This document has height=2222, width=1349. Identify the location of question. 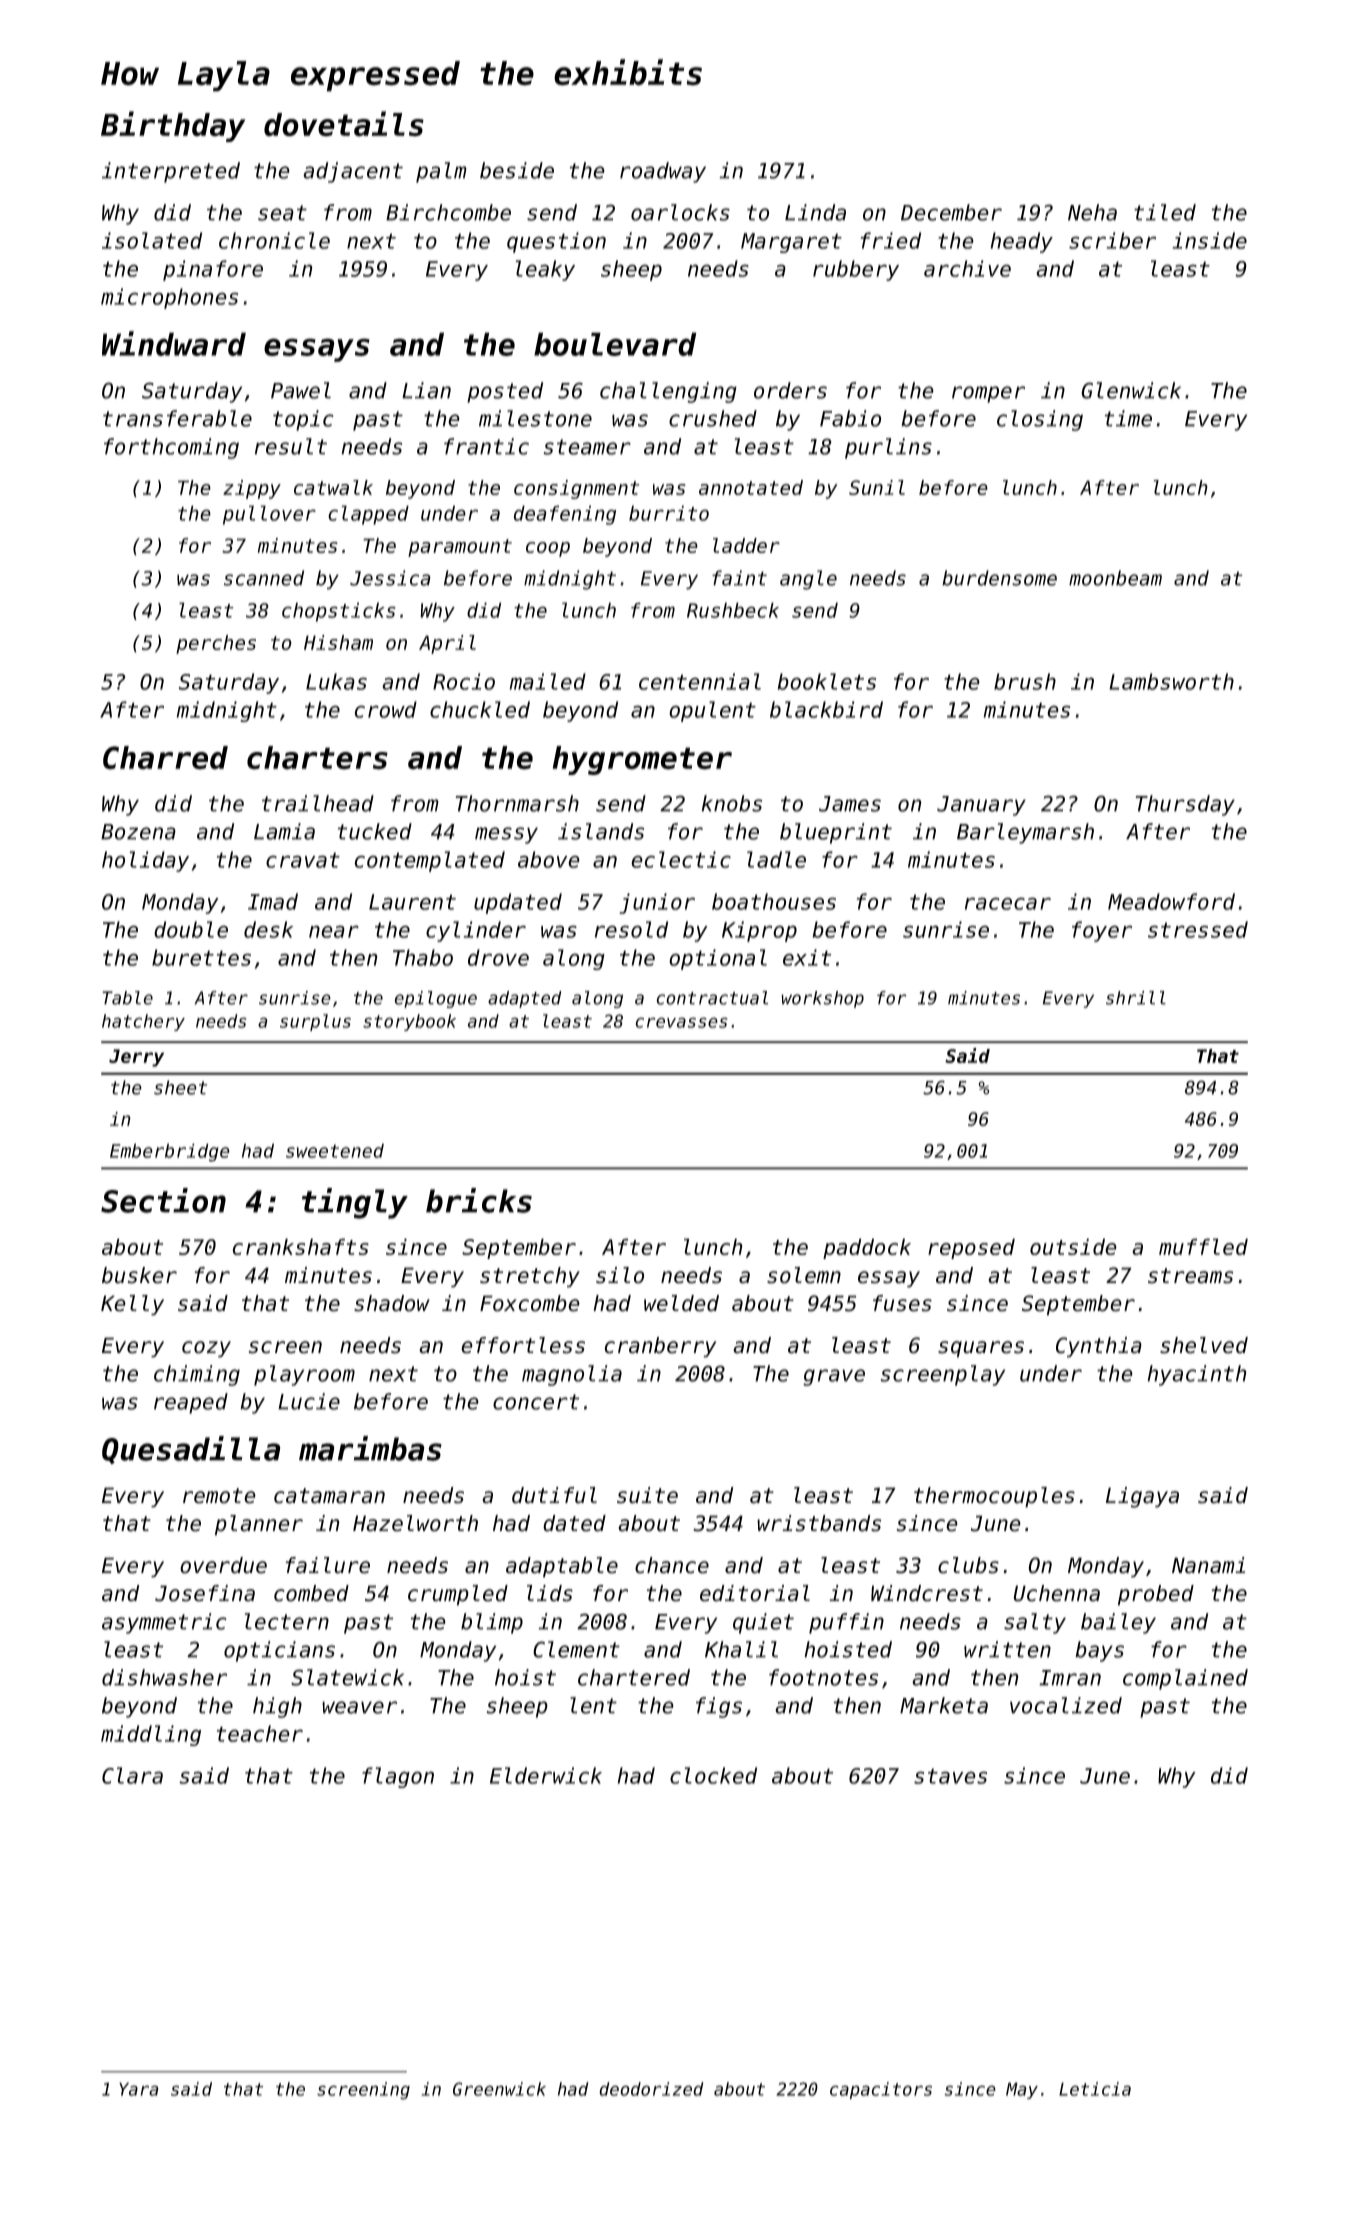
(556, 242).
